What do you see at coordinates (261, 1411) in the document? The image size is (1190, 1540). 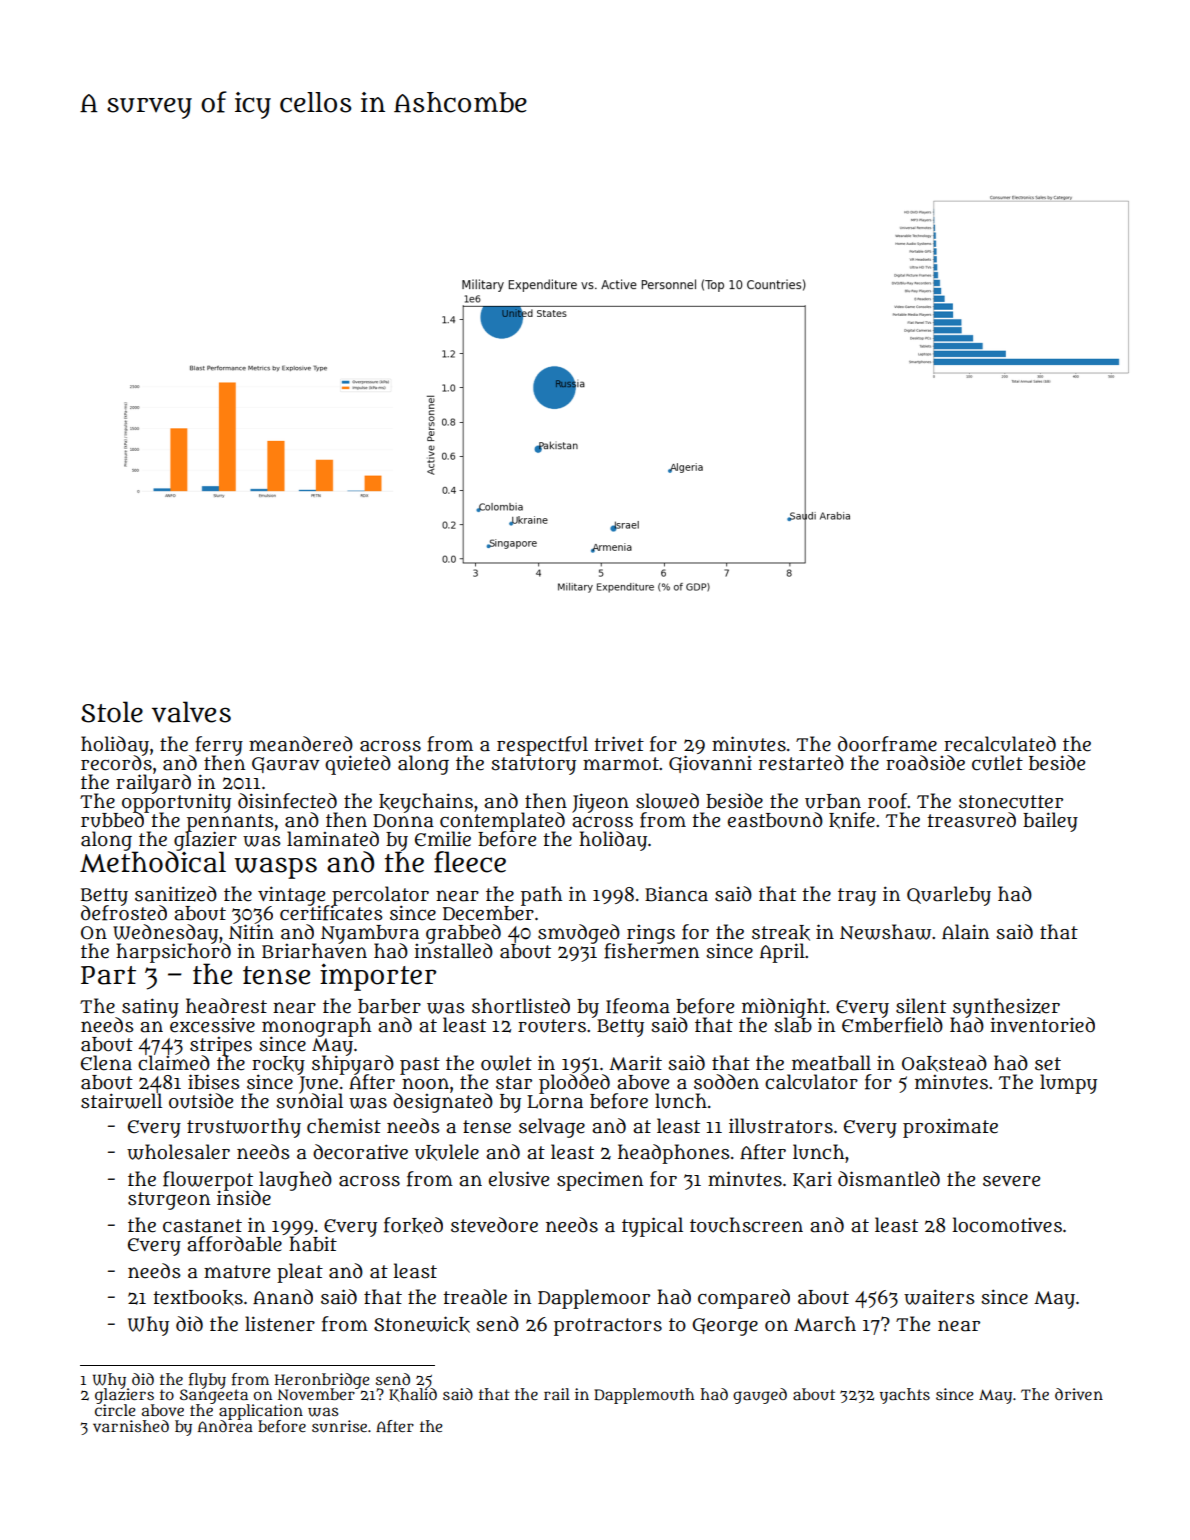 I see `application` at bounding box center [261, 1411].
